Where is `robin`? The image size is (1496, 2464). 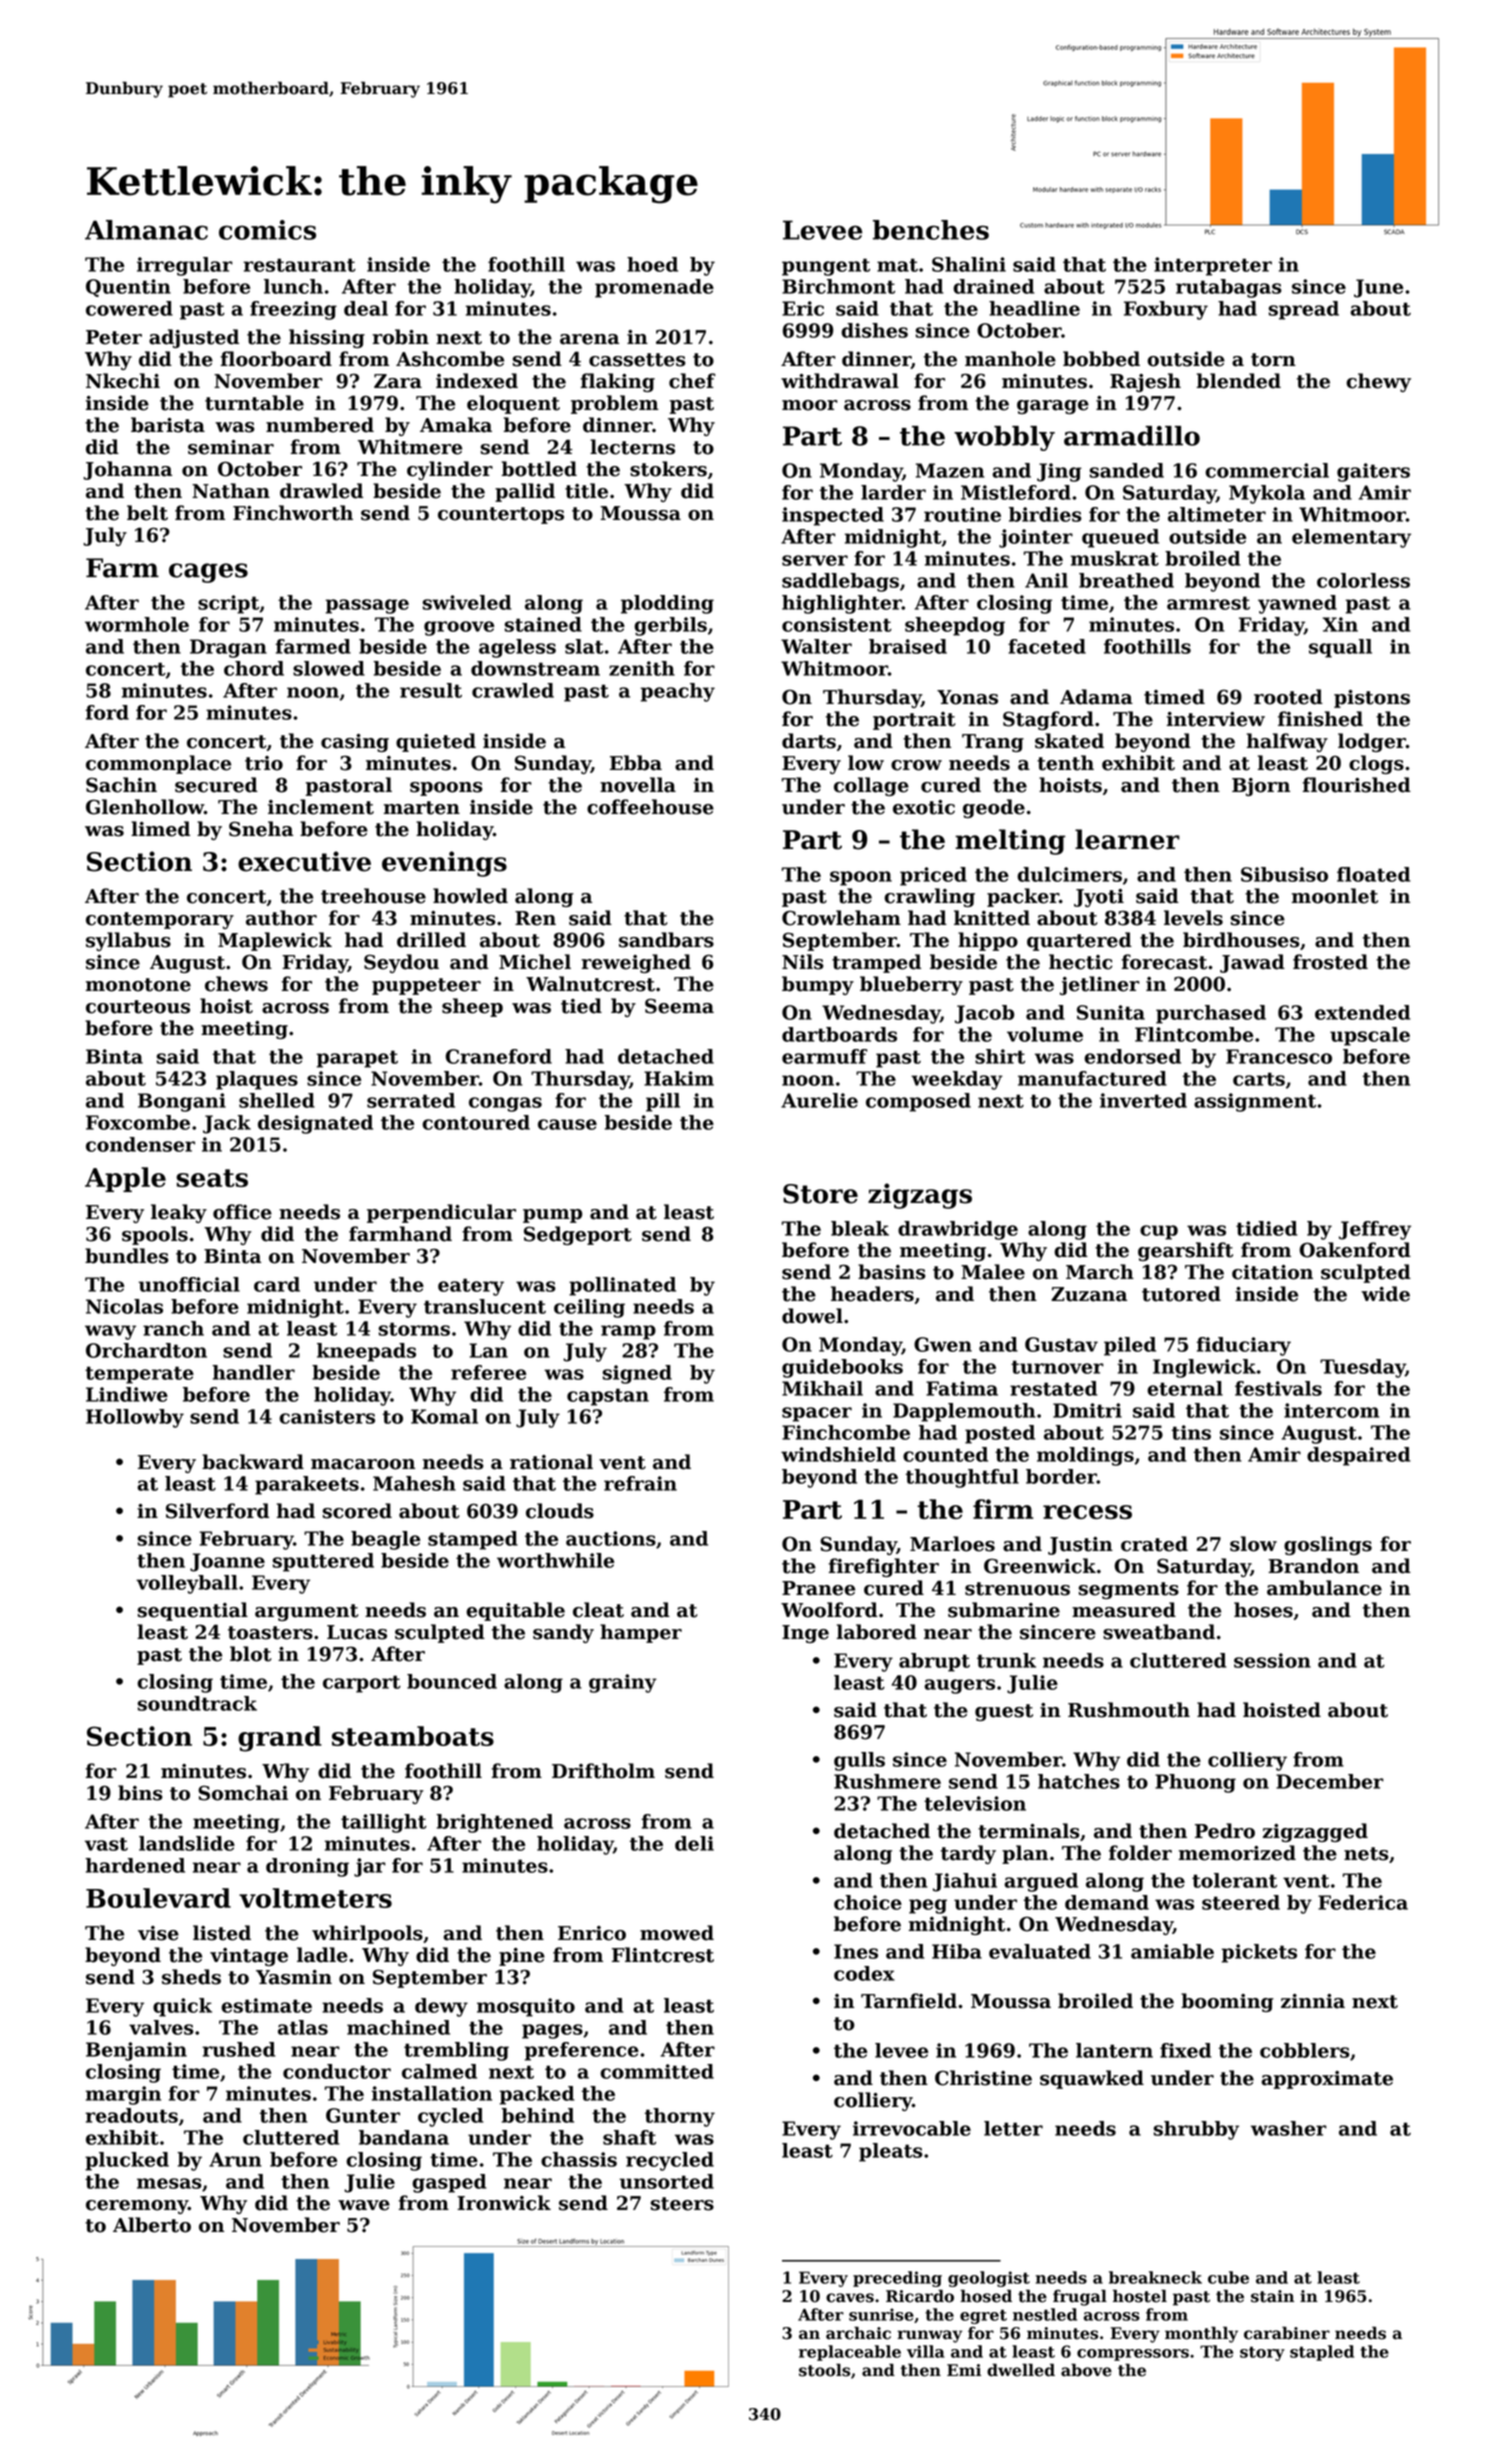
robin is located at coordinates (400, 337).
